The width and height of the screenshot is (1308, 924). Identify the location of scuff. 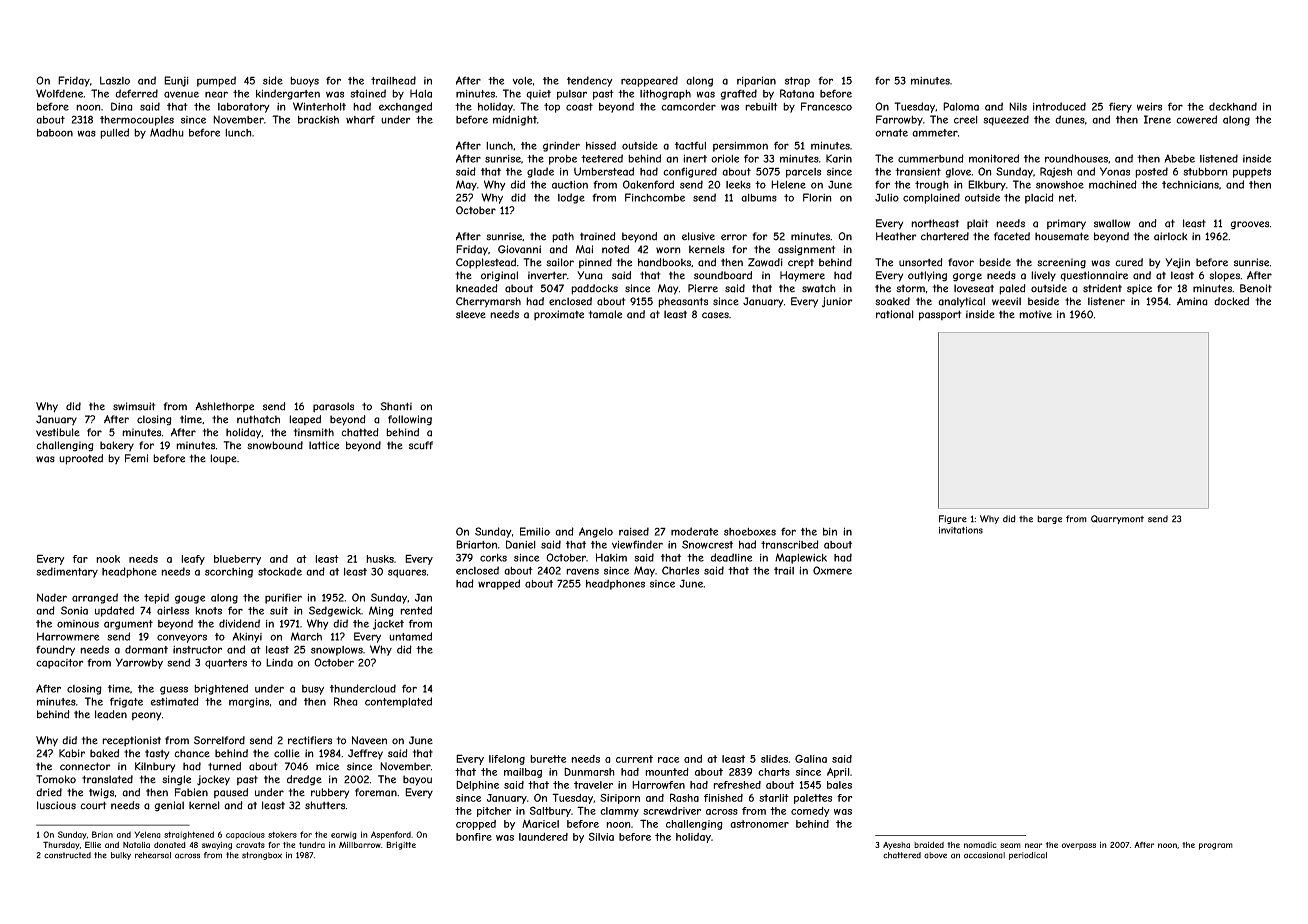
(421, 445).
